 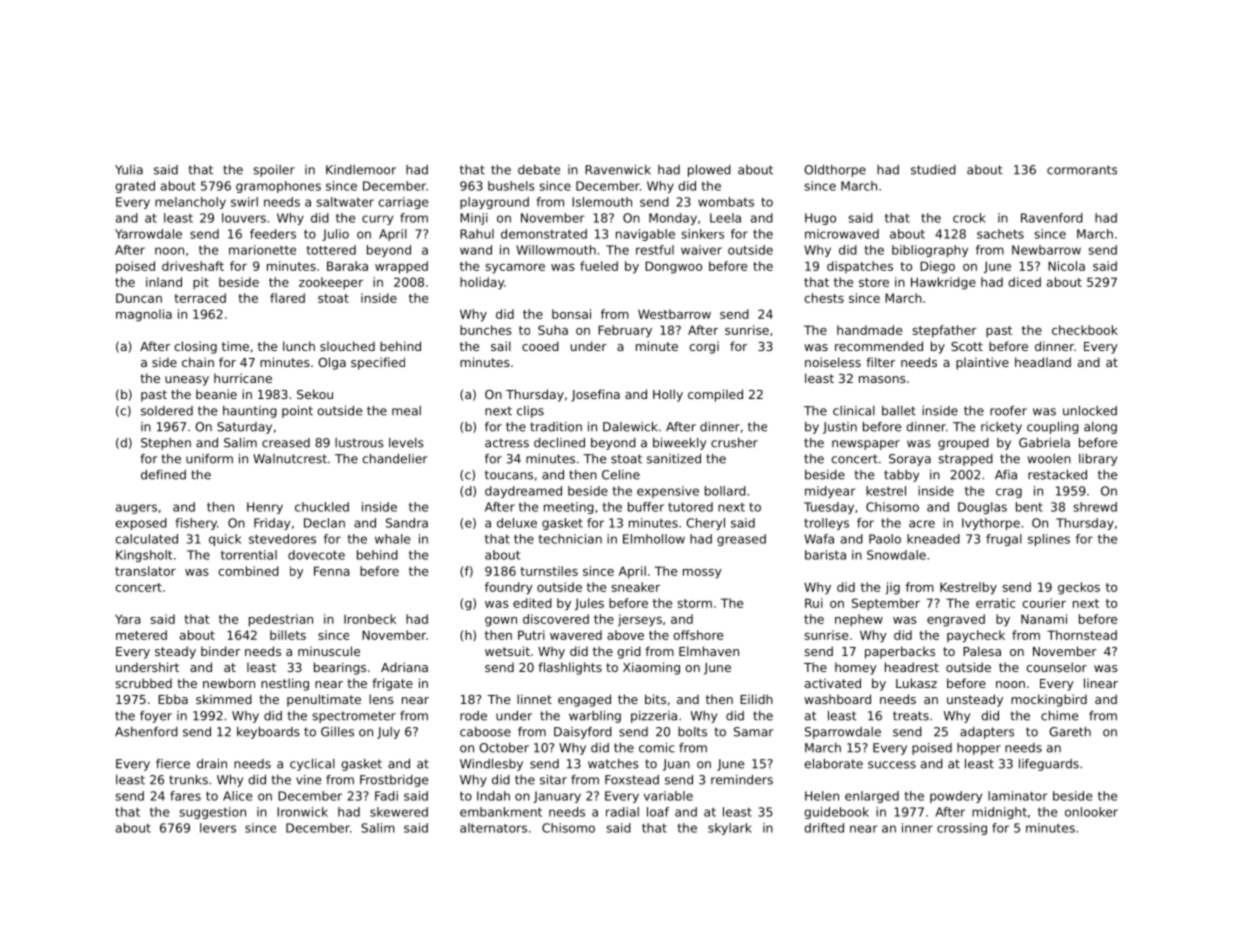 What do you see at coordinates (709, 171) in the screenshot?
I see `plowed` at bounding box center [709, 171].
